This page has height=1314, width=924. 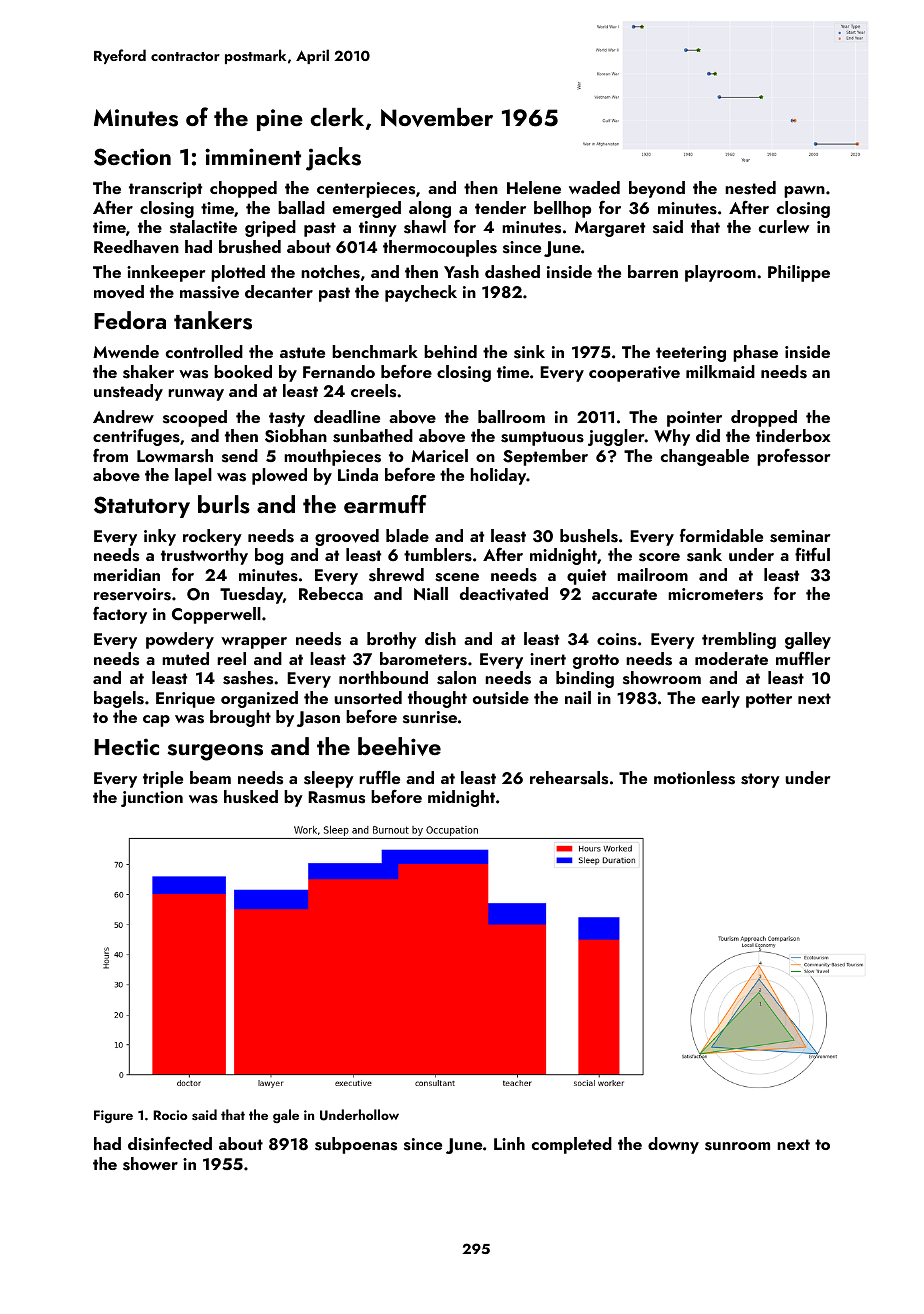 I want to click on Reedhaven, so click(x=136, y=247).
